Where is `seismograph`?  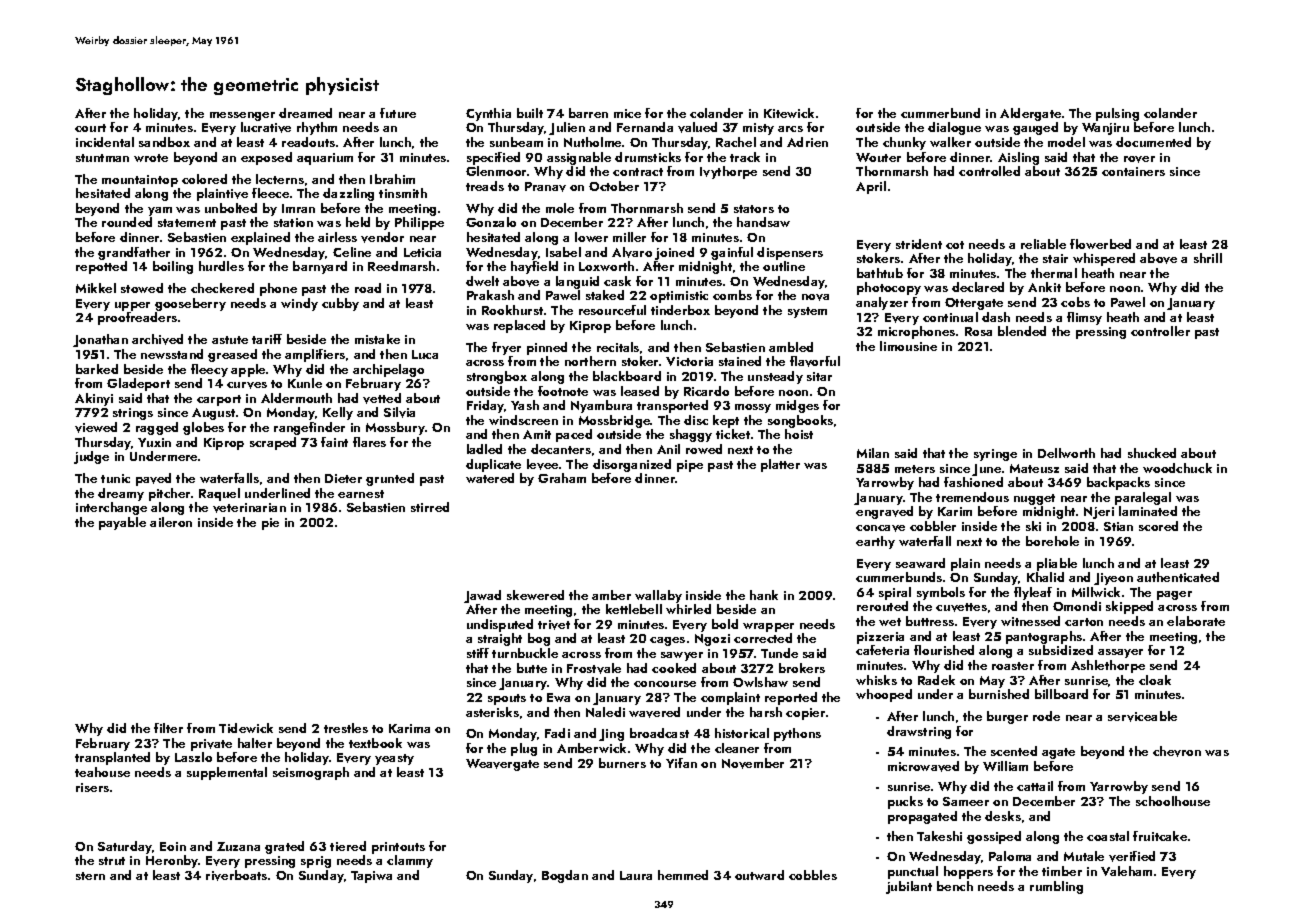
seismograph is located at coordinates (311, 773).
